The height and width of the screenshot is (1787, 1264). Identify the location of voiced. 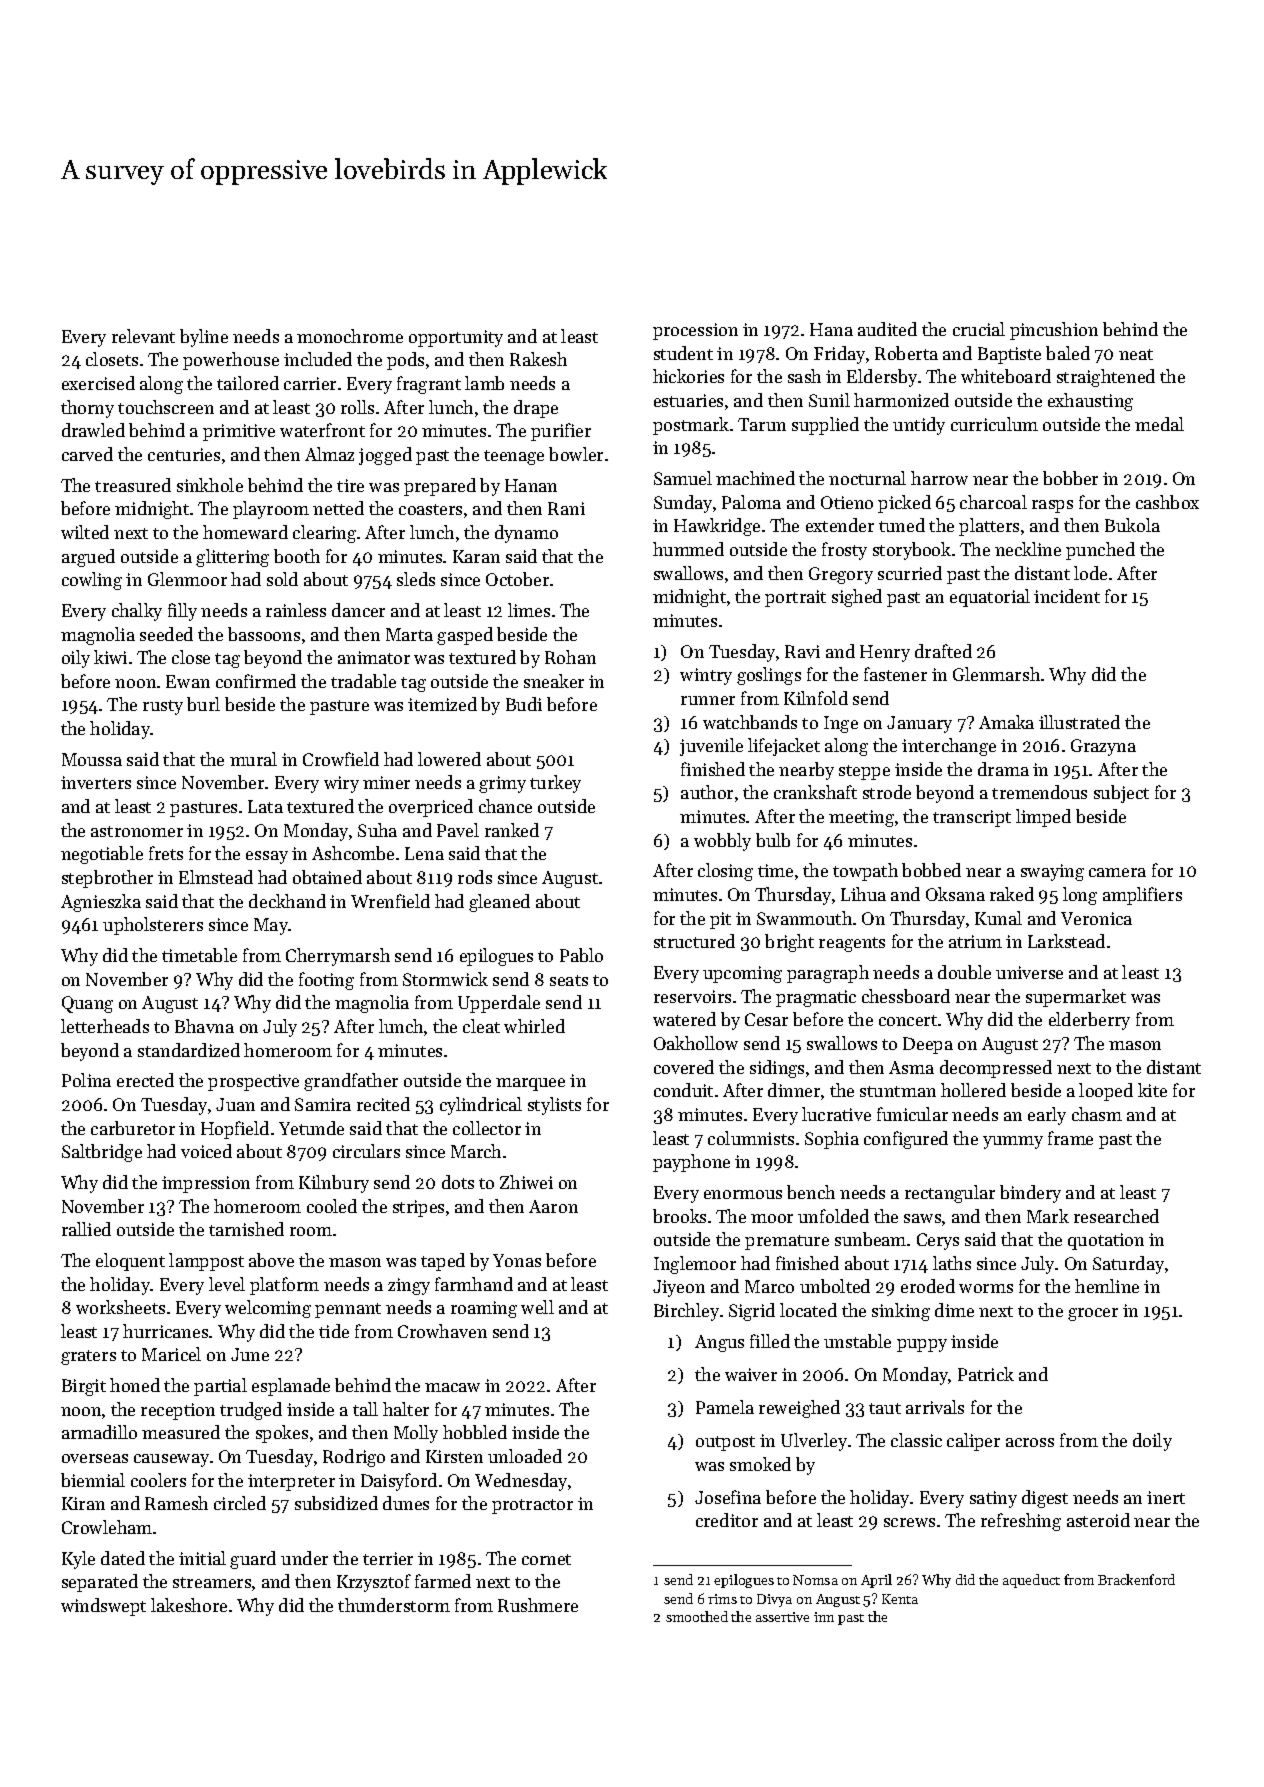
(206, 1151).
